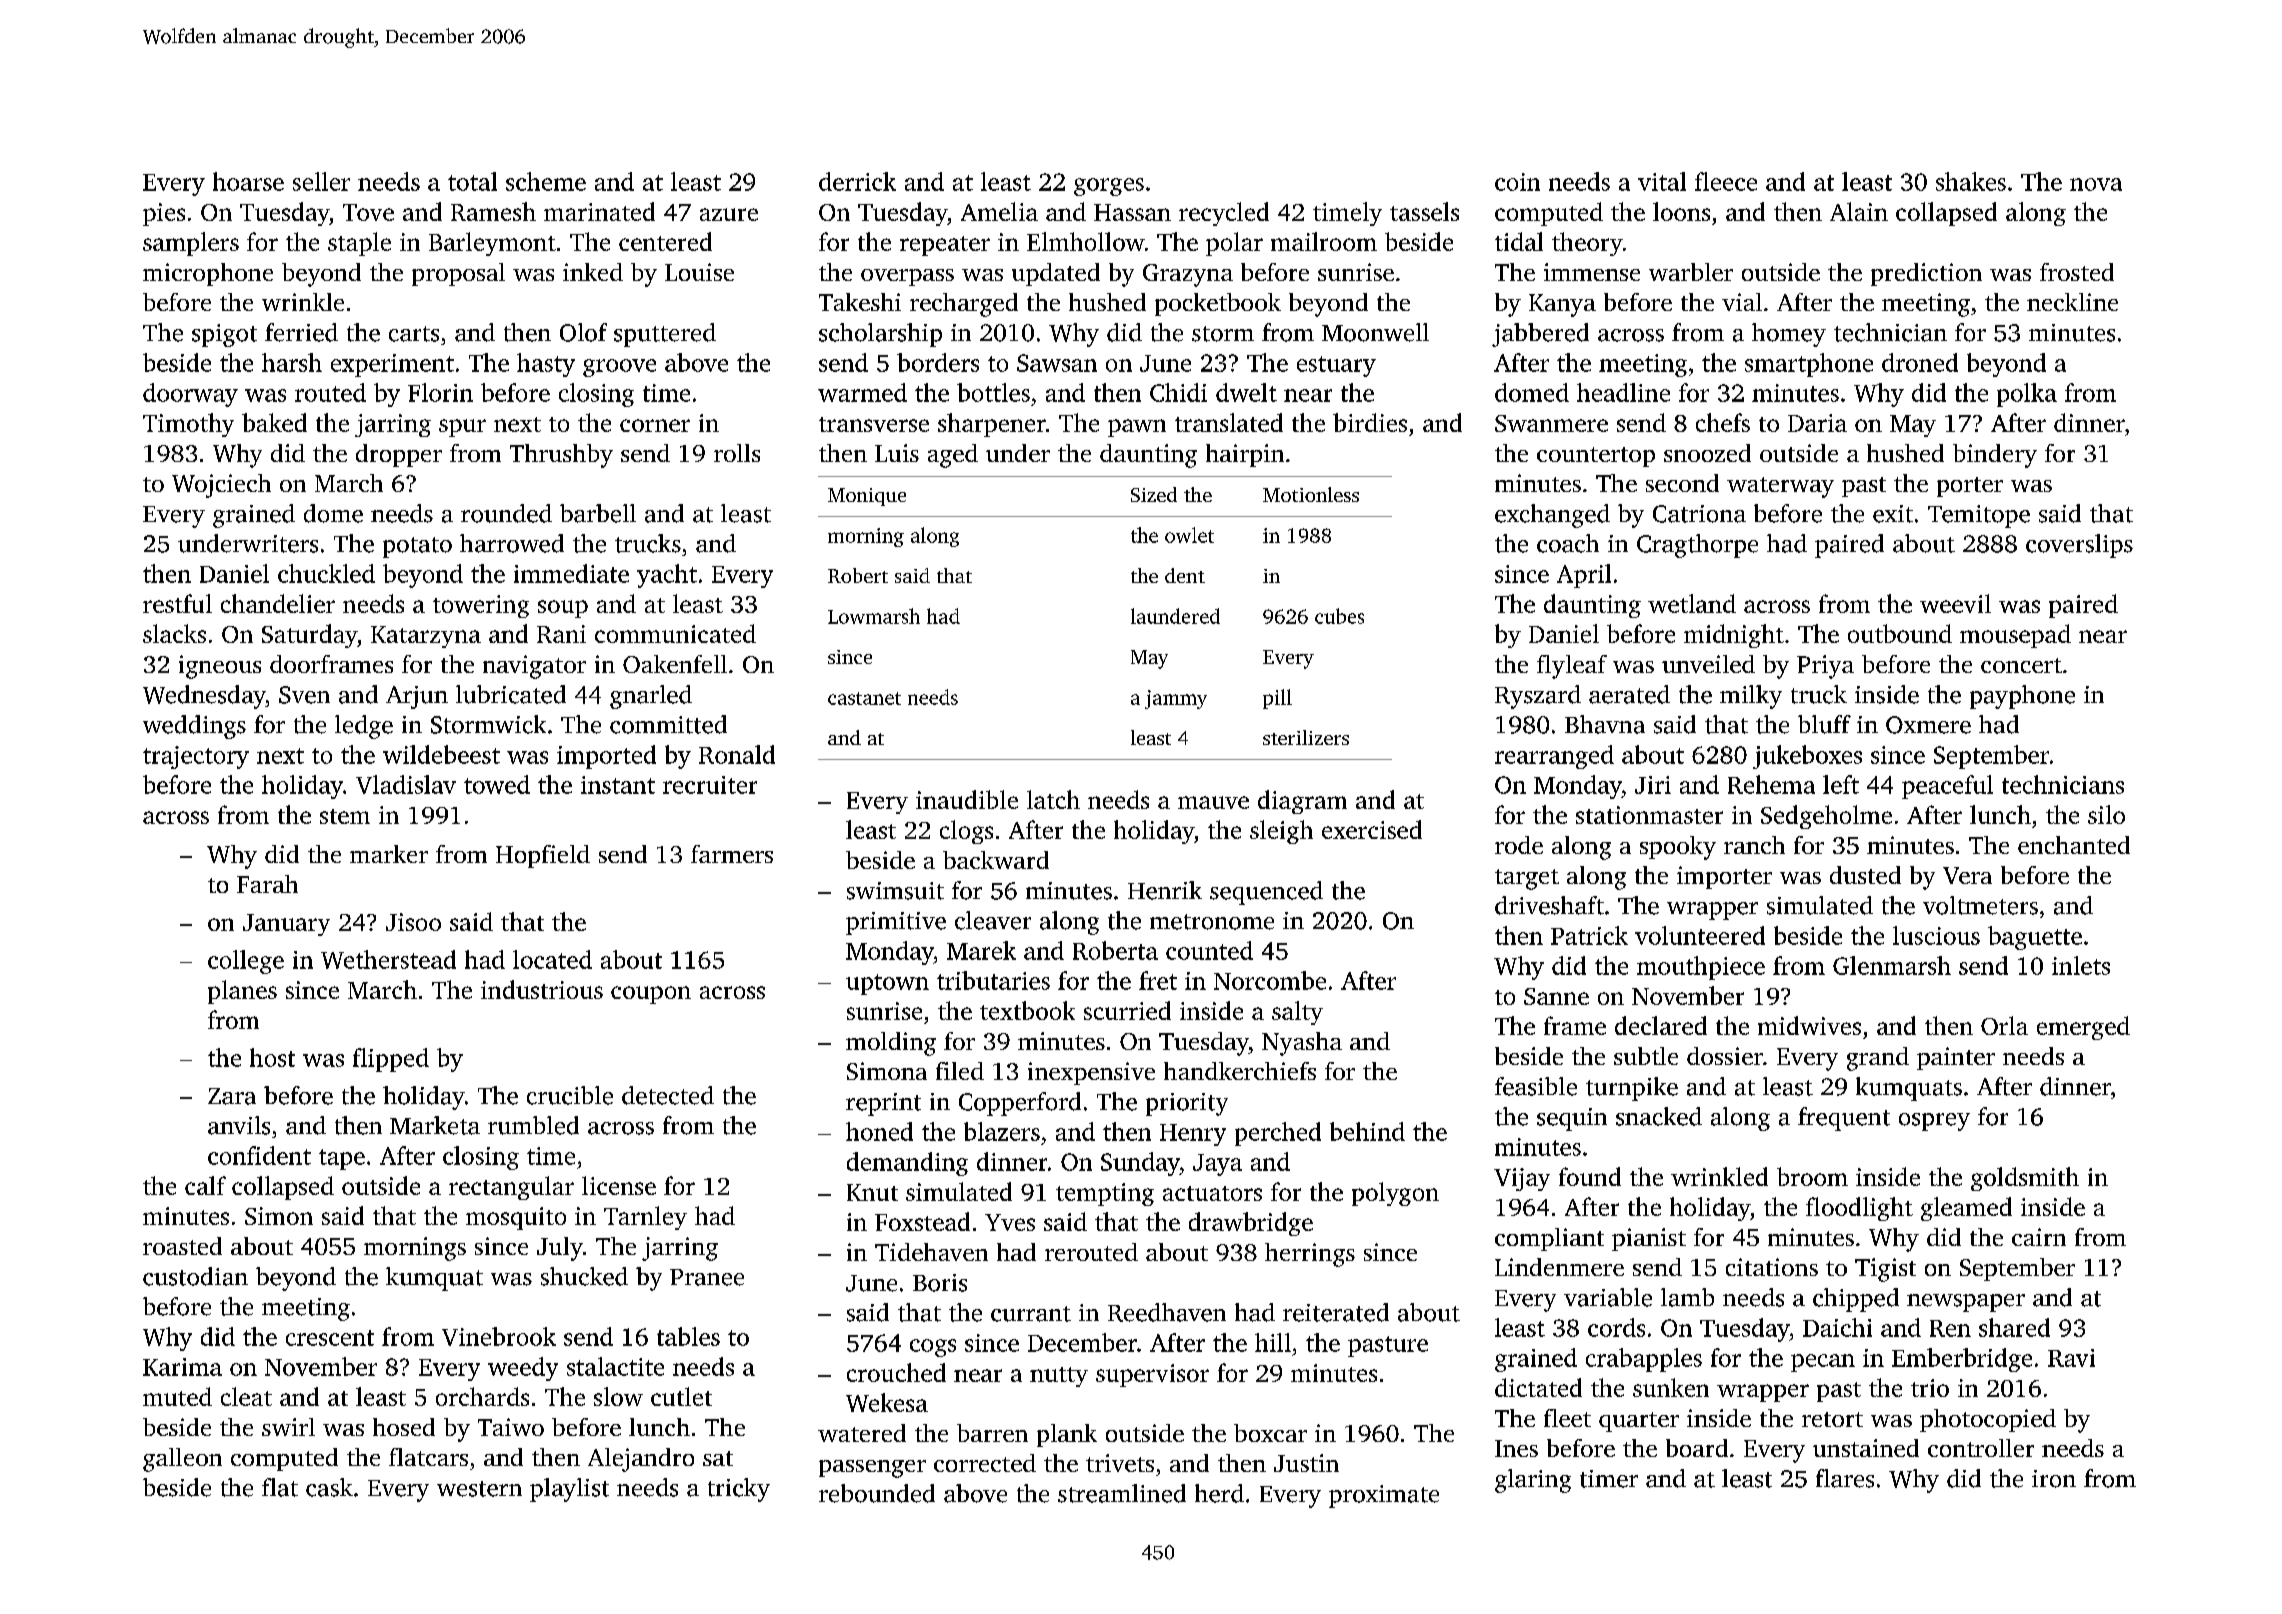 Image resolution: width=2282 pixels, height=1614 pixels. I want to click on declared, so click(1661, 1025).
